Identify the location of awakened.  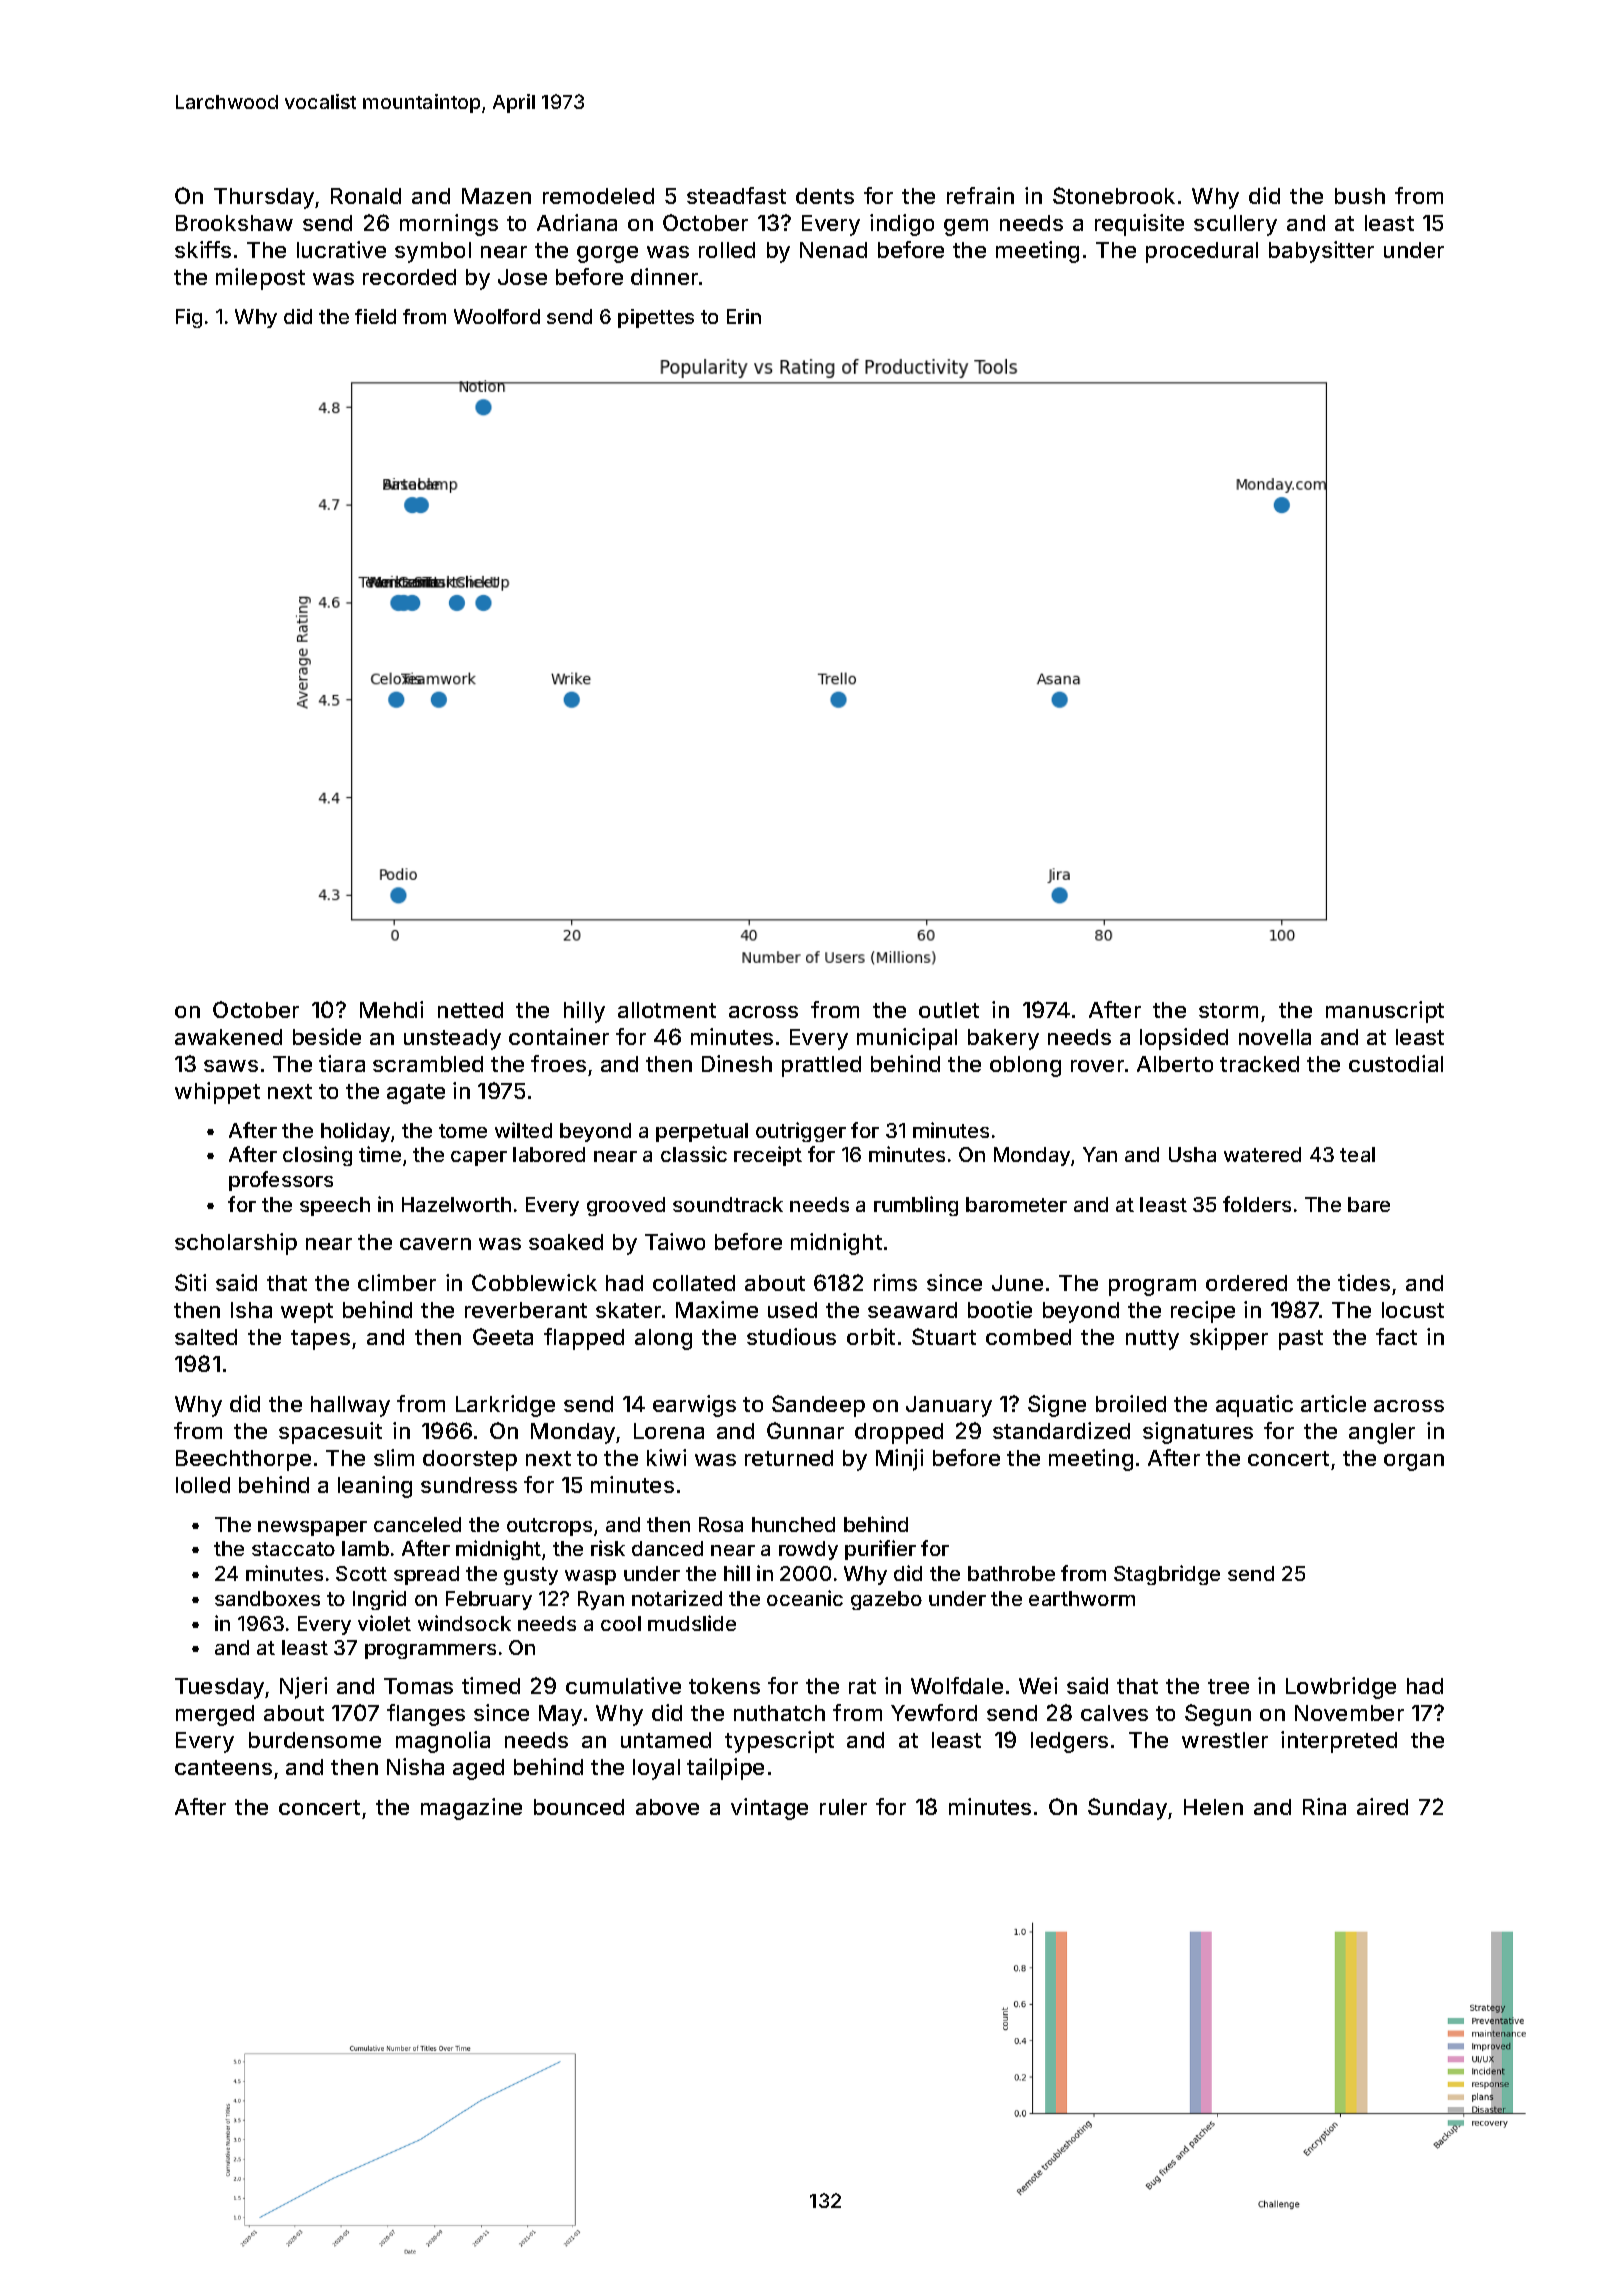
(228, 1037).
